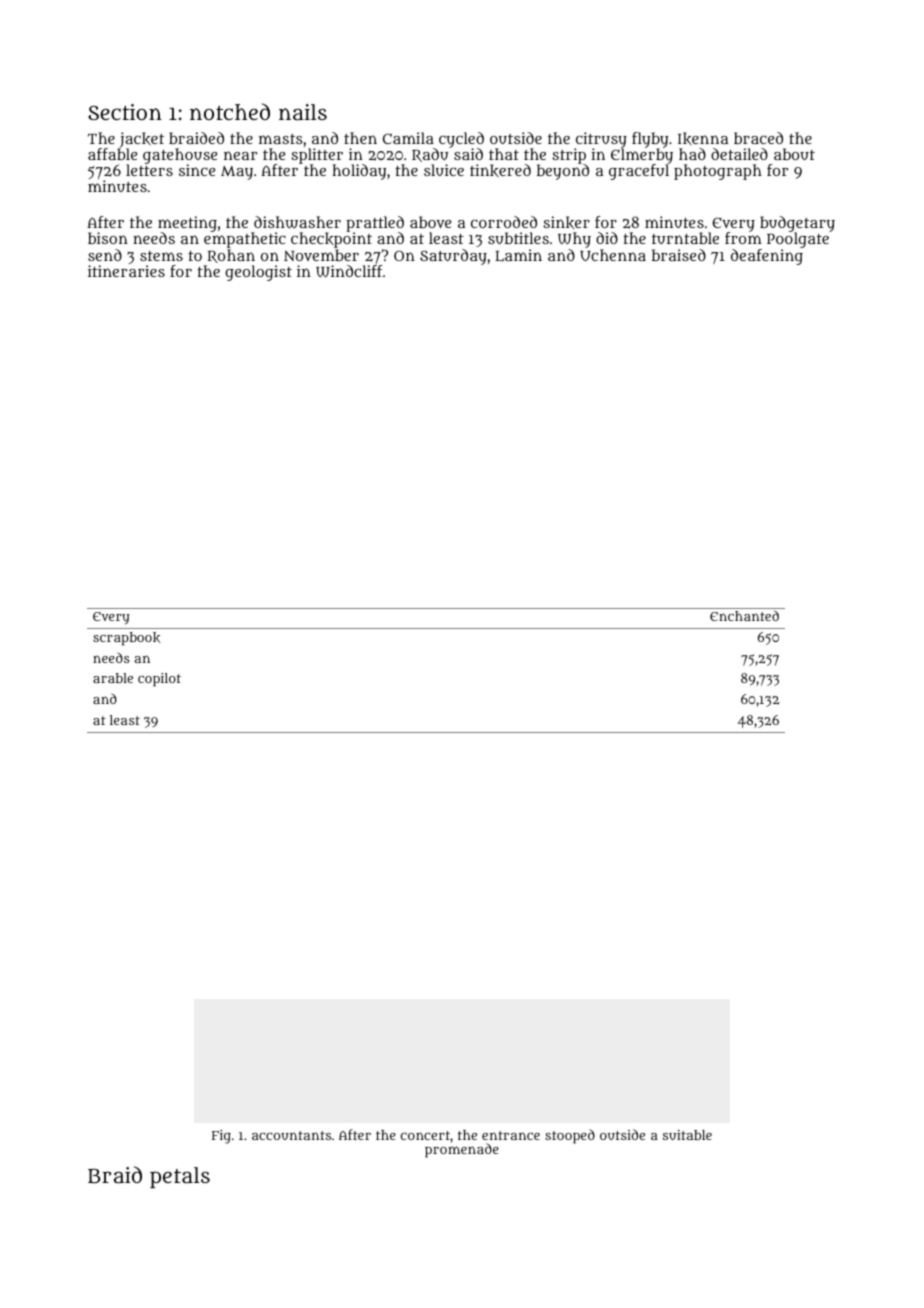 The height and width of the screenshot is (1308, 924). What do you see at coordinates (570, 1136) in the screenshot?
I see `stooped` at bounding box center [570, 1136].
